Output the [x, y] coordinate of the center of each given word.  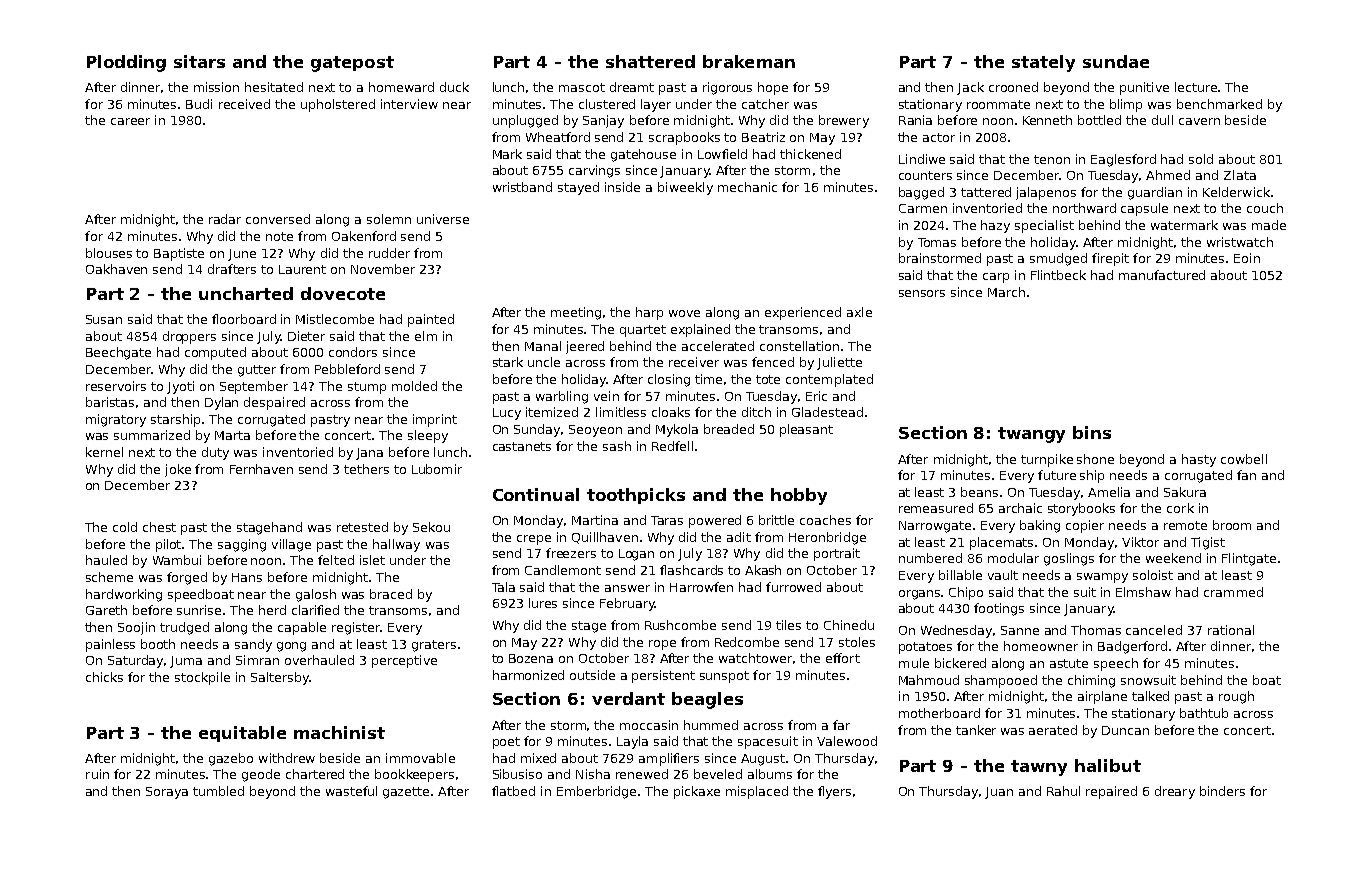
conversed [278, 219]
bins [1092, 432]
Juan [999, 793]
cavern [1199, 121]
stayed [578, 188]
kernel [104, 452]
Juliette [839, 363]
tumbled [218, 791]
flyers [834, 792]
